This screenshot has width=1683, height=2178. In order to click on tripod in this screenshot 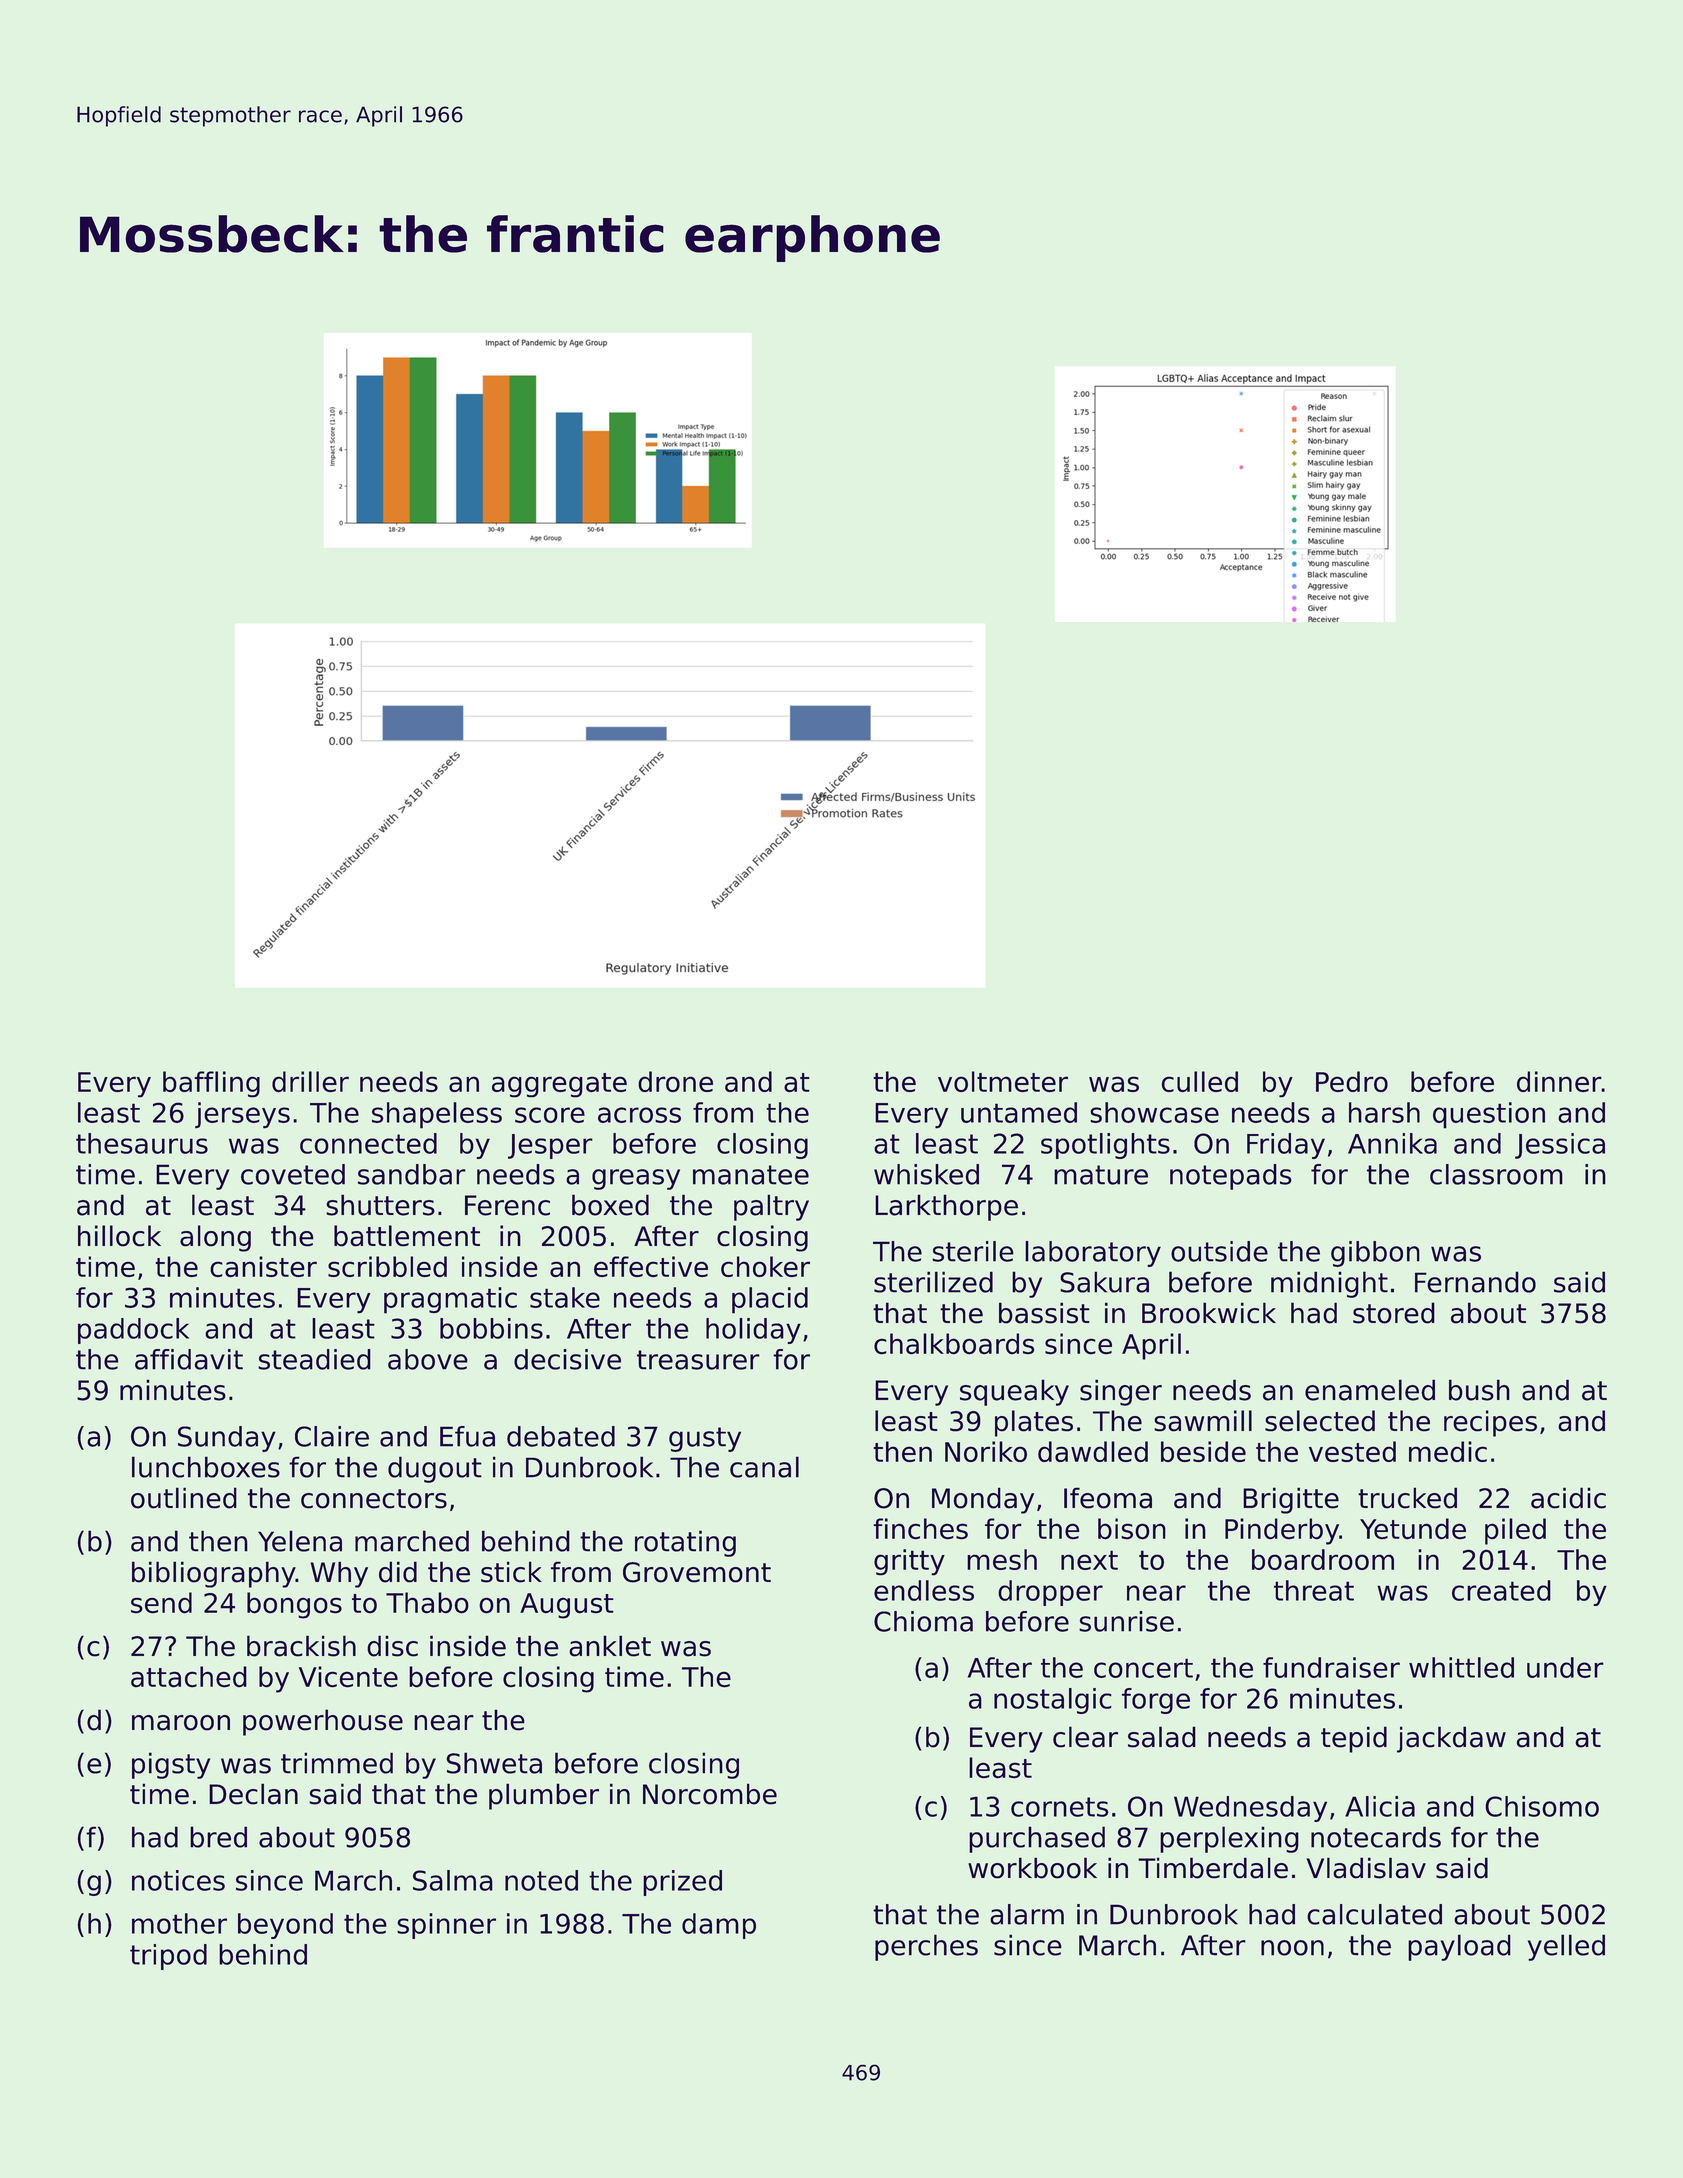, I will do `click(168, 1957)`.
